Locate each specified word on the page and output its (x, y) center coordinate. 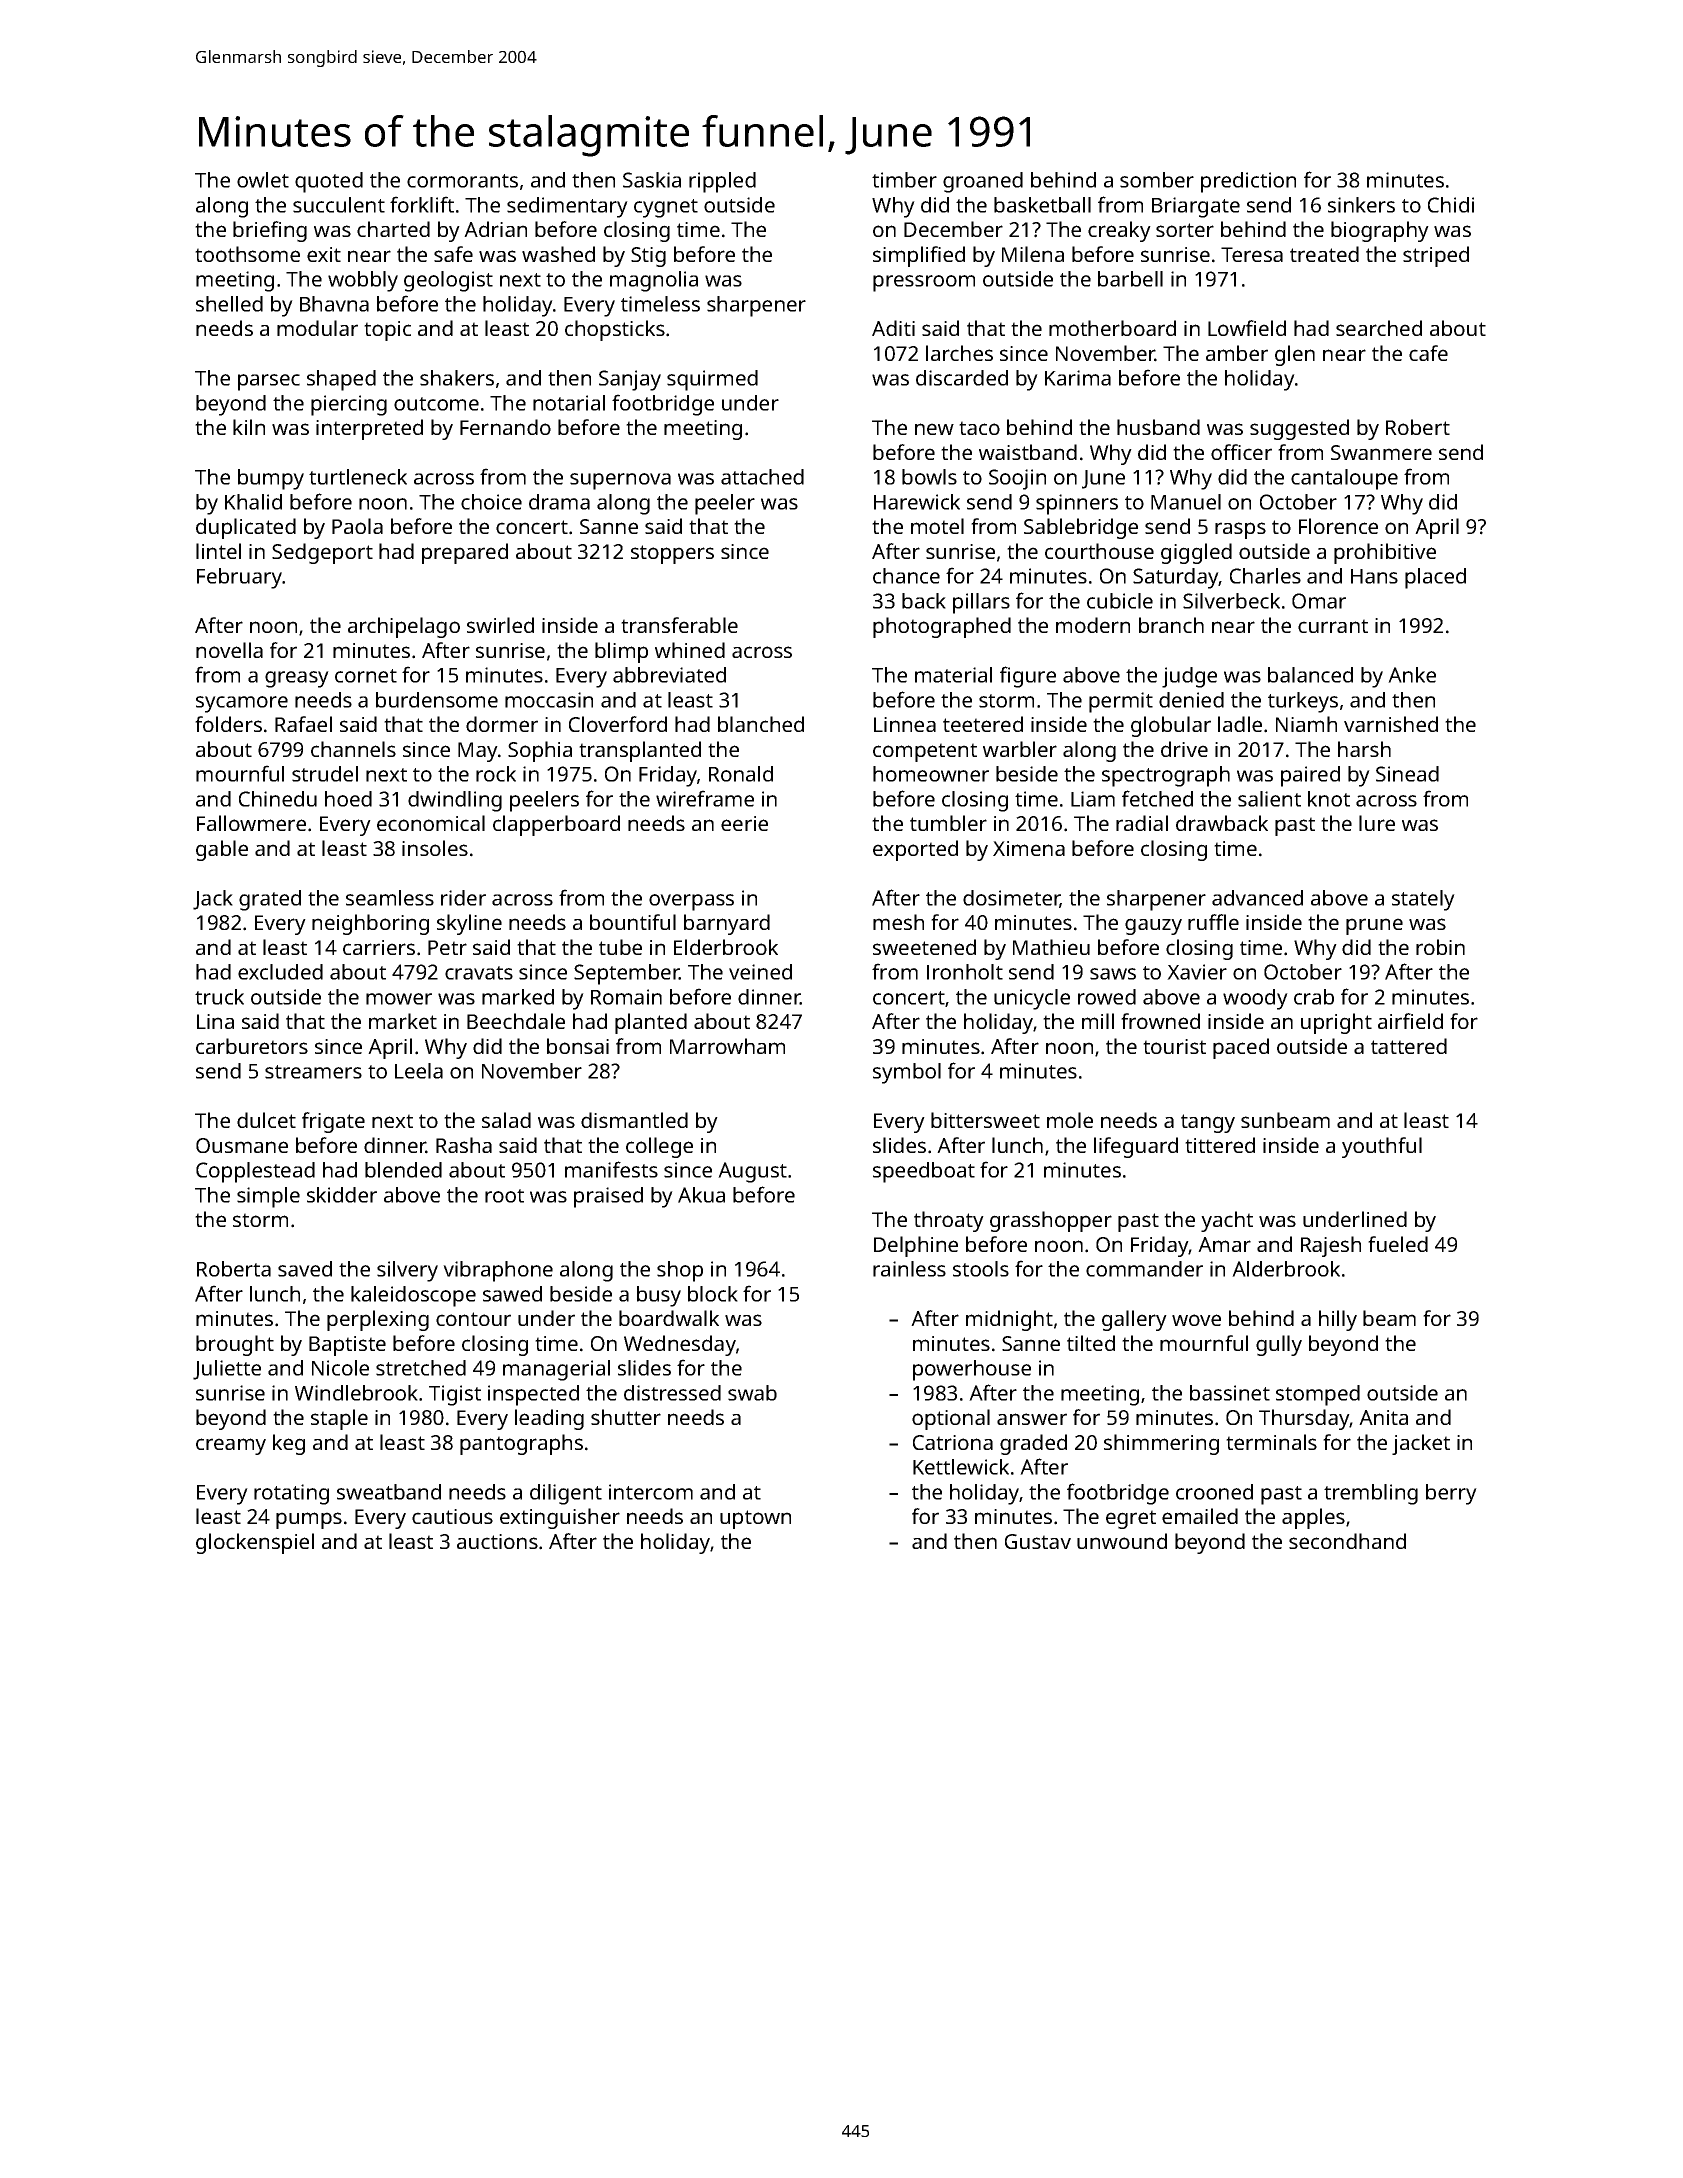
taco (979, 428)
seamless (390, 898)
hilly (1338, 1320)
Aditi (893, 328)
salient (1269, 799)
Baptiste (347, 1346)
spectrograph (1166, 776)
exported (915, 850)
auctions (497, 1541)
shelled (229, 304)
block (713, 1294)
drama (559, 502)
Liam (1093, 799)
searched (1379, 328)
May (478, 752)
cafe (1428, 353)
